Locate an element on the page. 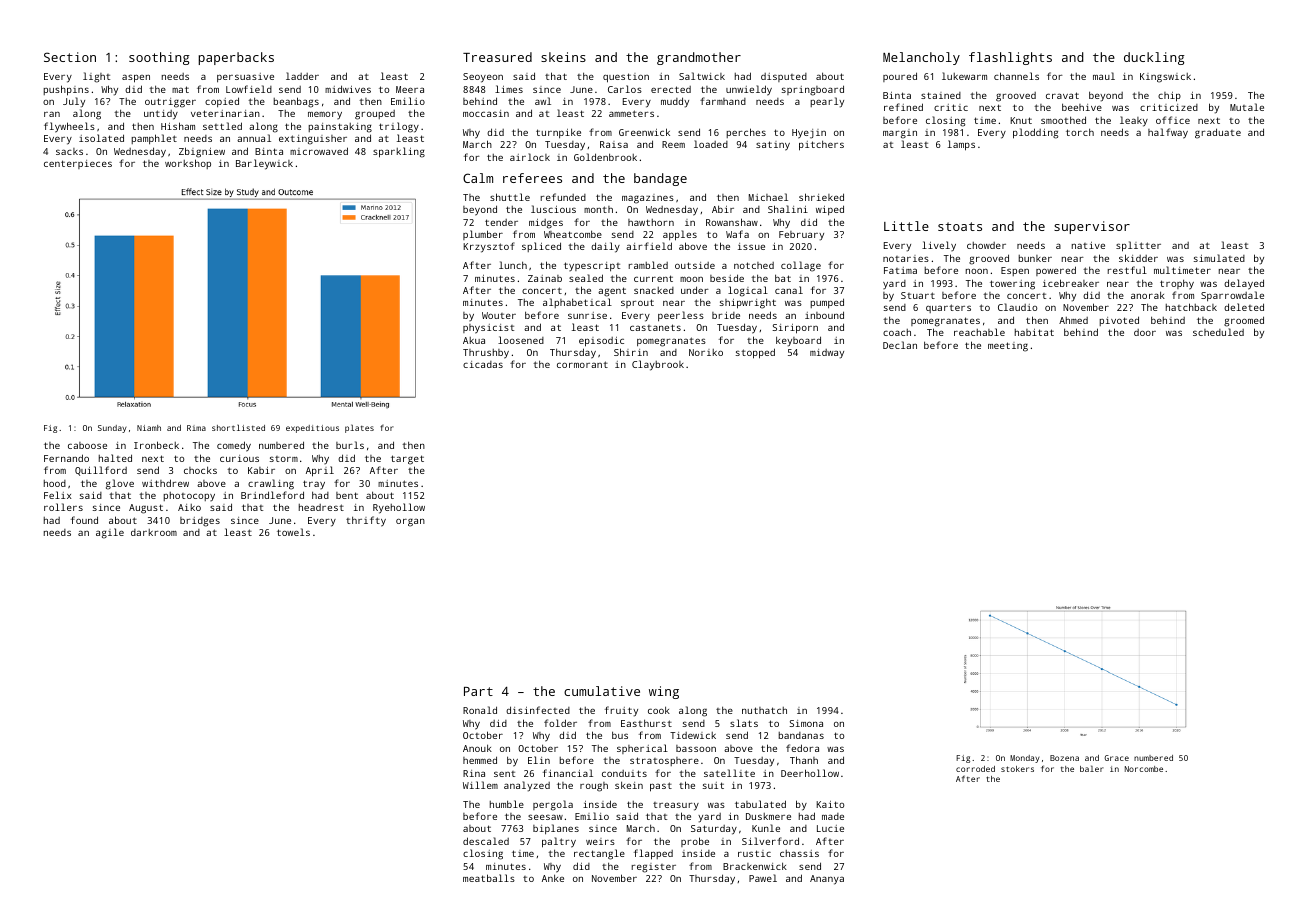  Melancholy is located at coordinates (921, 58).
